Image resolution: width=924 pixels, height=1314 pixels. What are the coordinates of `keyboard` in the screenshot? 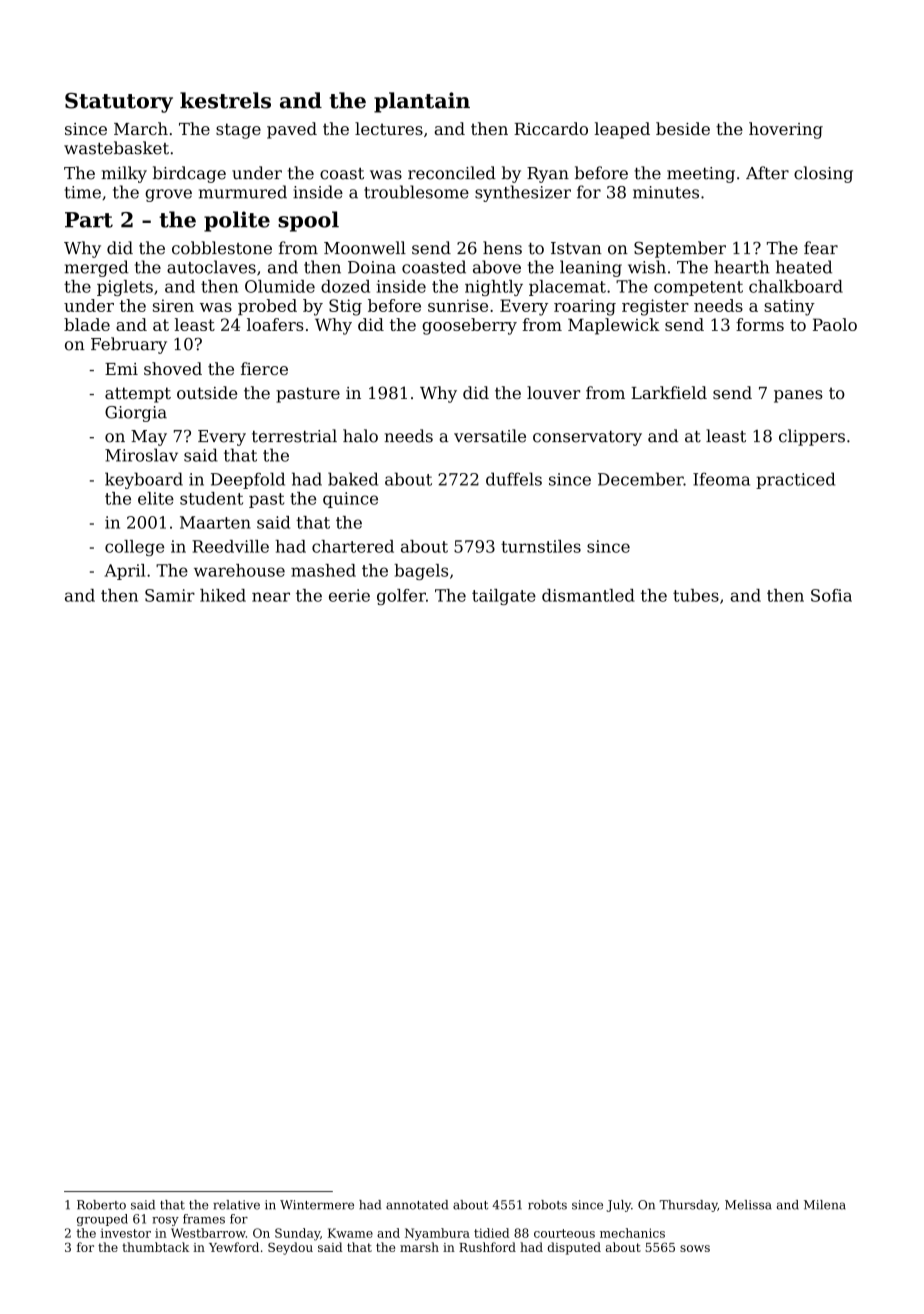 It's located at (144, 480).
